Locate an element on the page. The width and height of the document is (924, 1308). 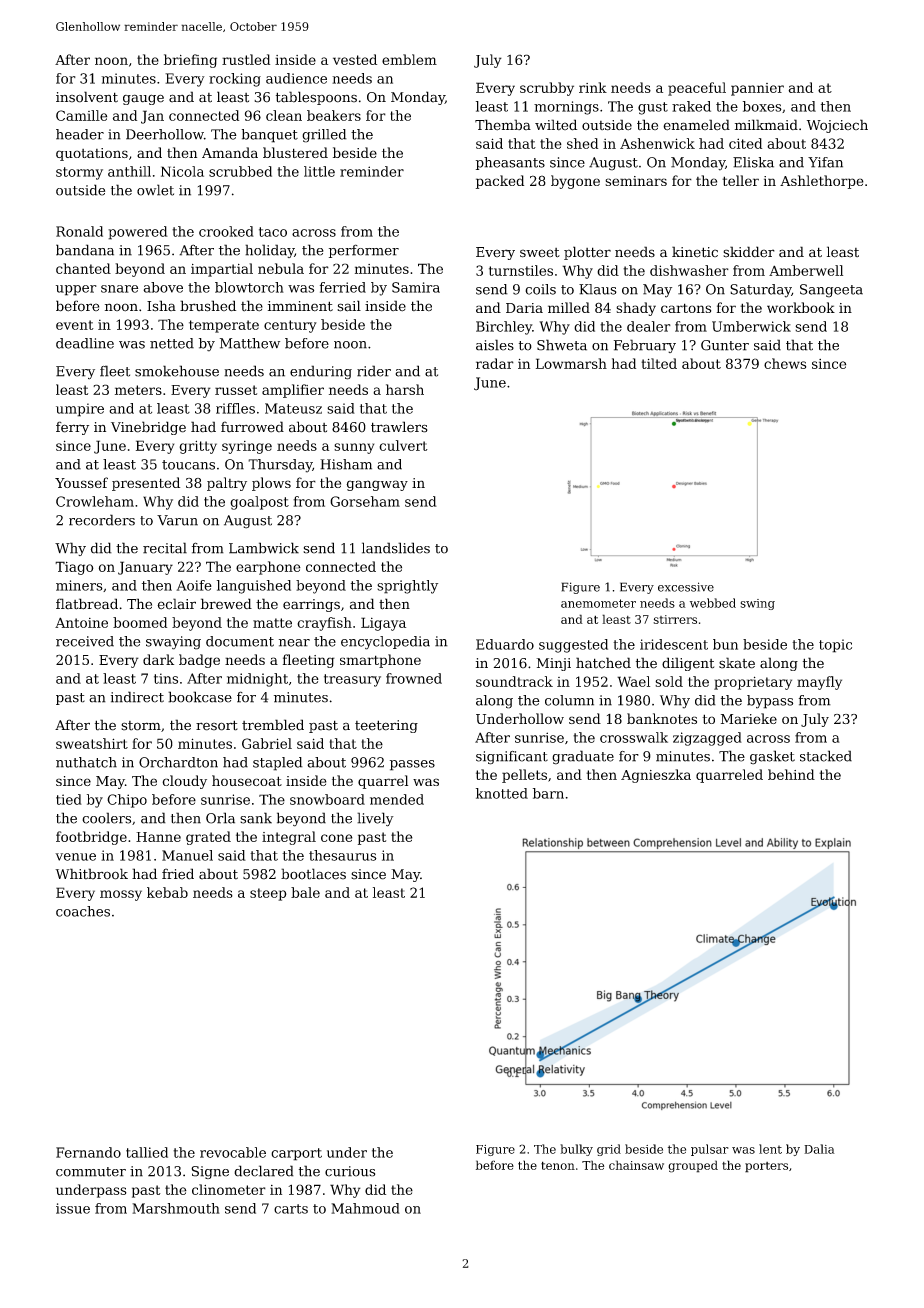
powered is located at coordinates (138, 233).
